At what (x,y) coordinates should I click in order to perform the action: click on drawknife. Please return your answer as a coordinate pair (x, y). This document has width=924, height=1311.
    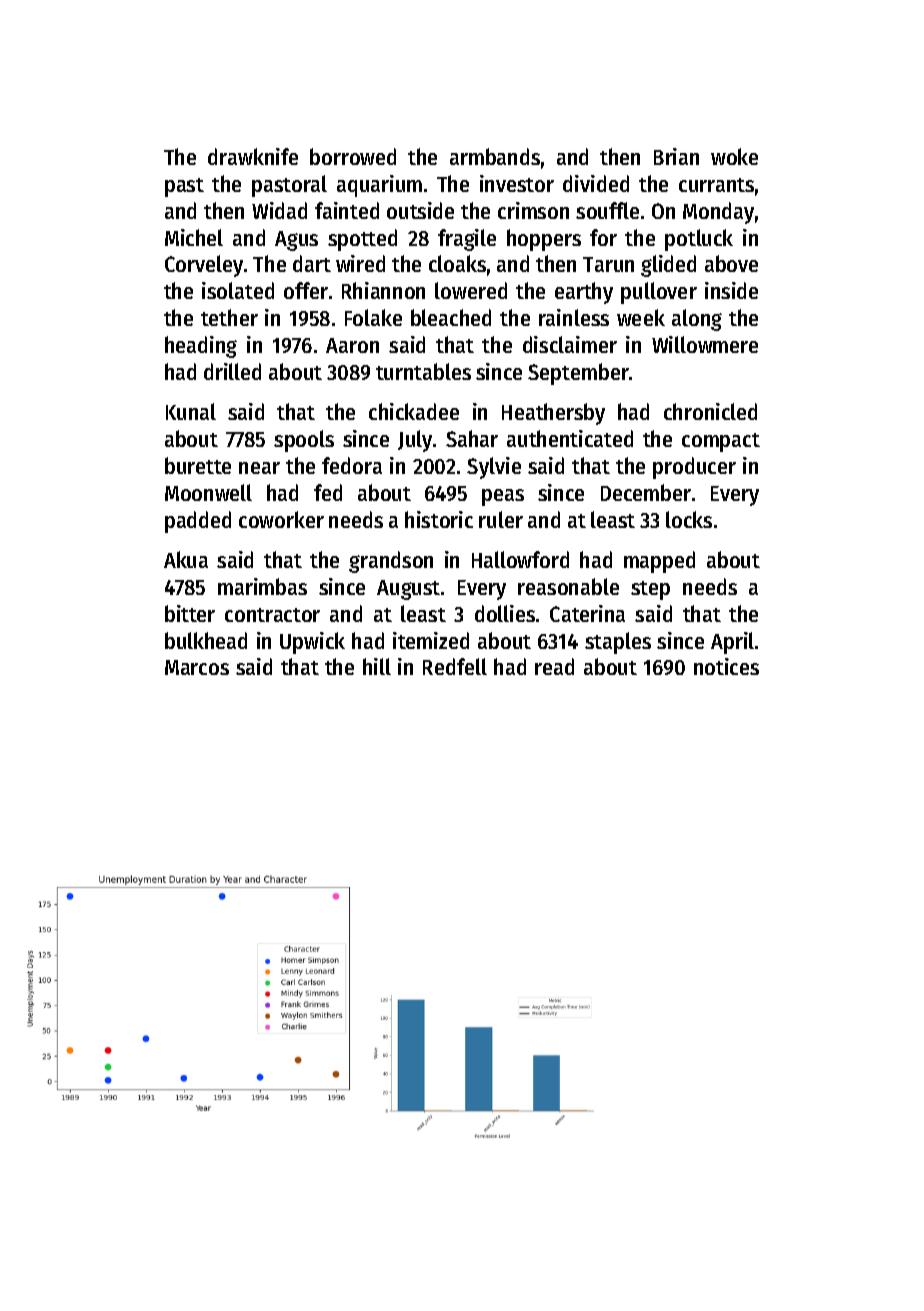
    Looking at the image, I should click on (253, 156).
